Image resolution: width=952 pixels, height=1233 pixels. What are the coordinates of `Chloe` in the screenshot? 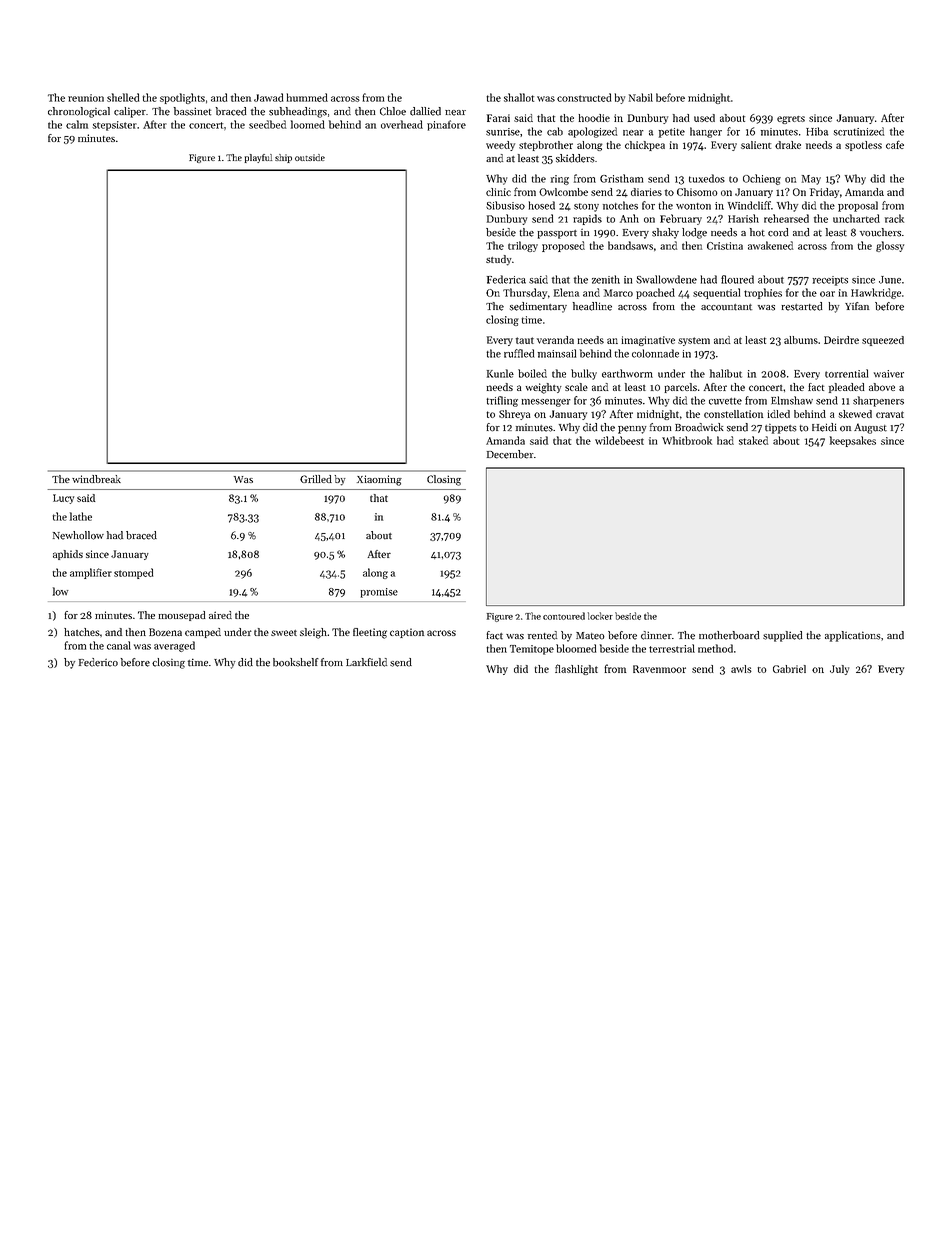 It's located at (393, 111).
